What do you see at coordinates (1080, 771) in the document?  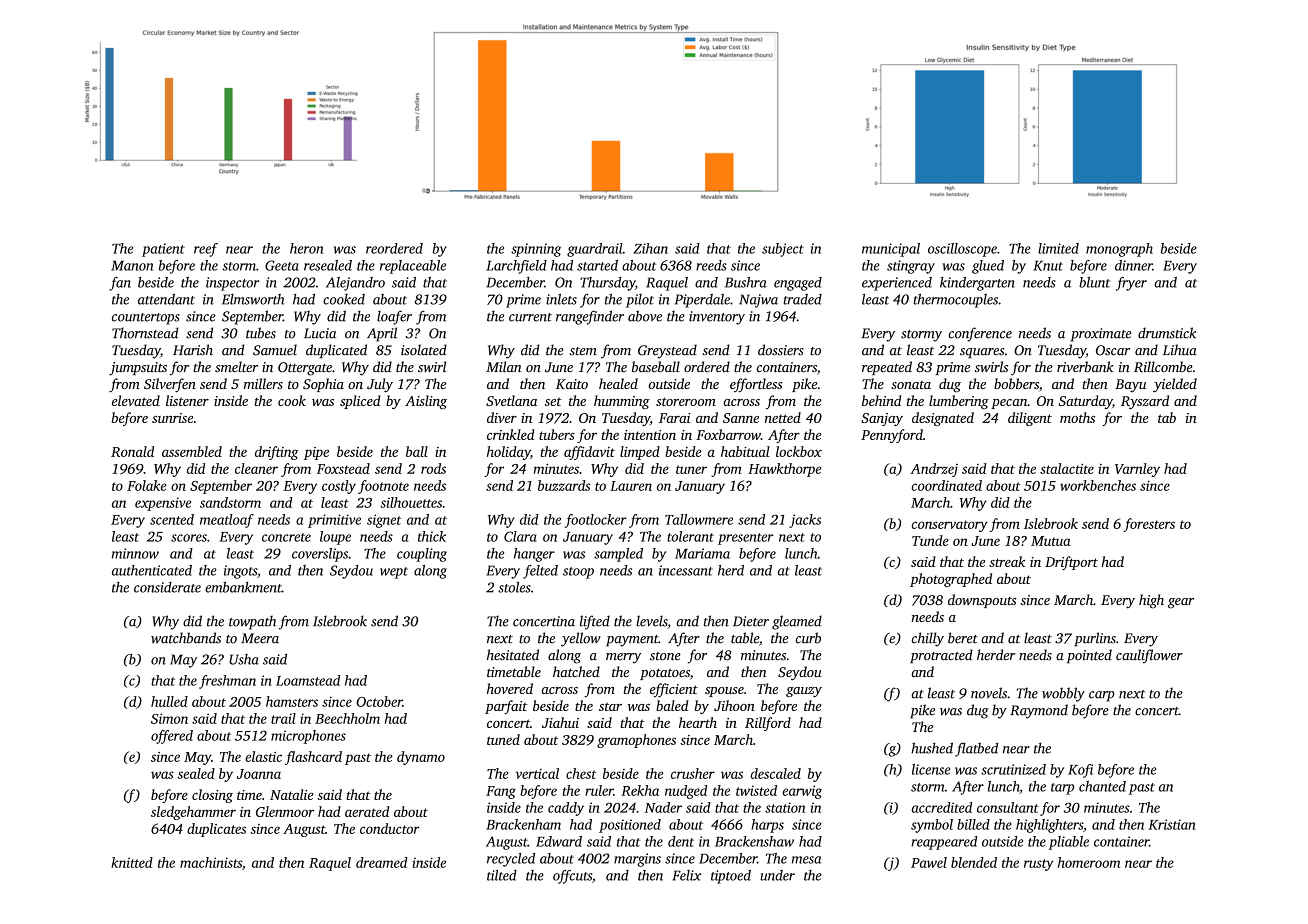 I see `Kofi` at bounding box center [1080, 771].
